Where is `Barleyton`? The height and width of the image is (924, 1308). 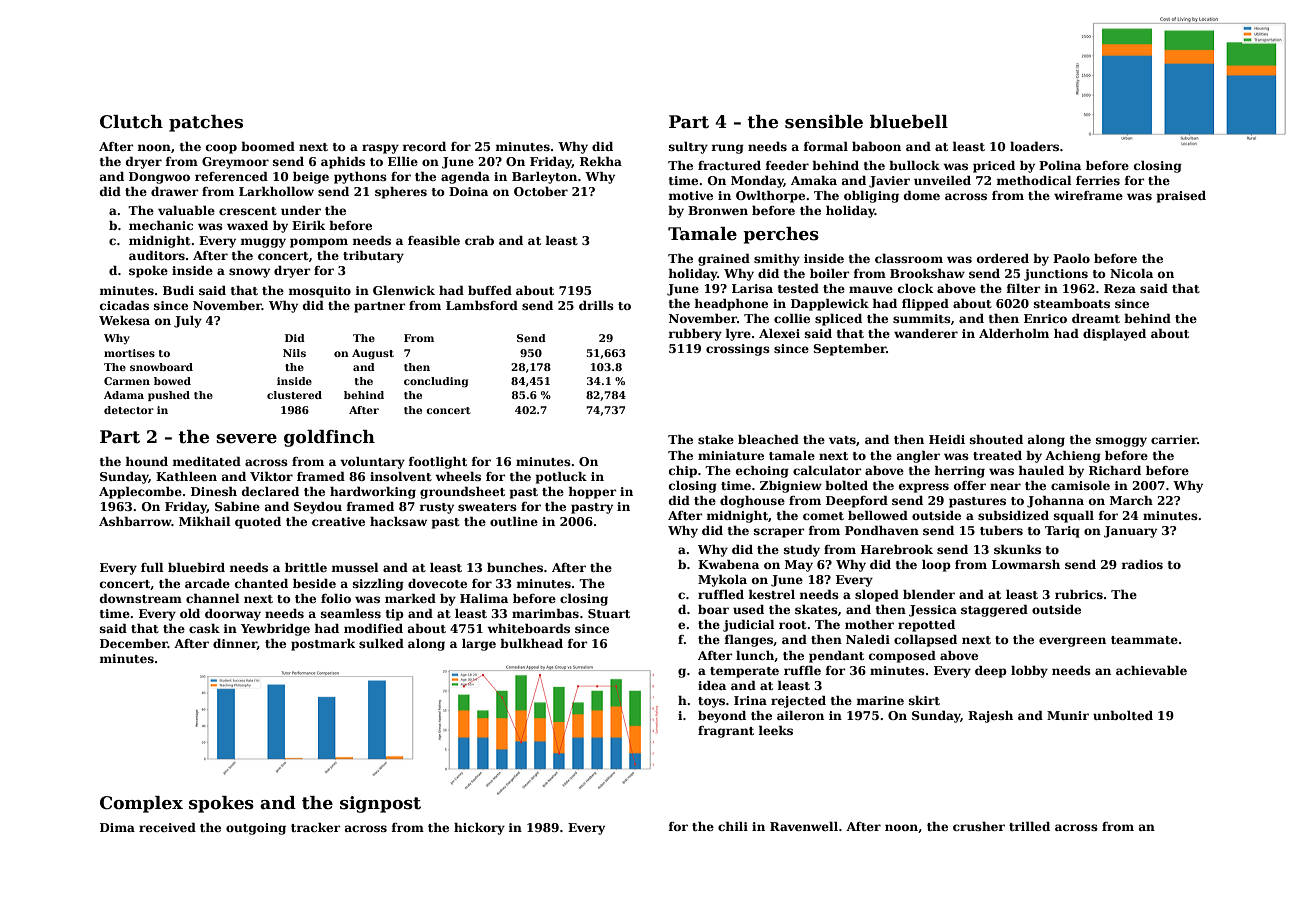 Barleyton is located at coordinates (544, 178).
